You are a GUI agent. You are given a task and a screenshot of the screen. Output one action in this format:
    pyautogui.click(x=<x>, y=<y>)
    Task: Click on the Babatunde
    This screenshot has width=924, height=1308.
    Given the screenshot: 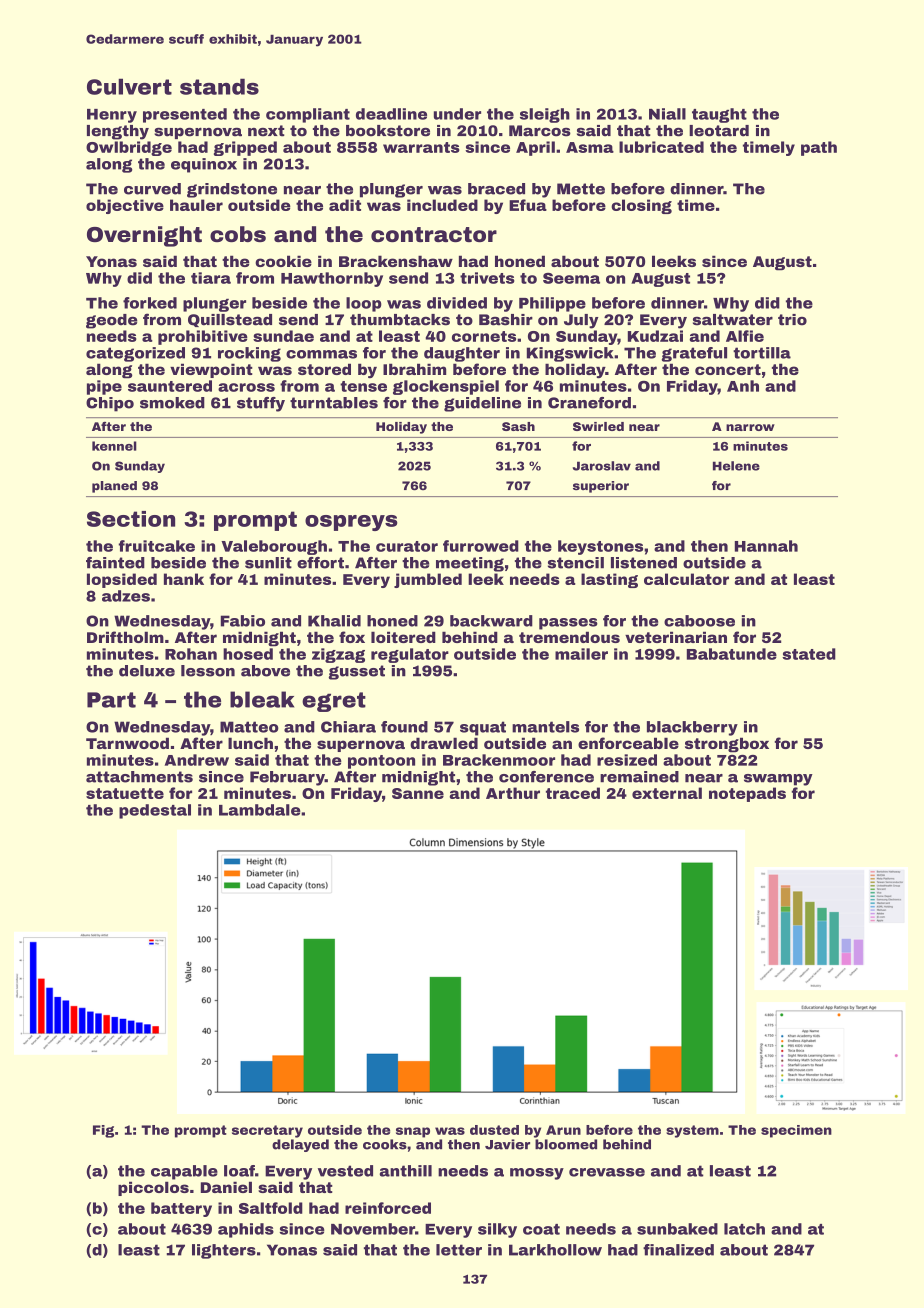 What is the action you would take?
    pyautogui.click(x=732, y=654)
